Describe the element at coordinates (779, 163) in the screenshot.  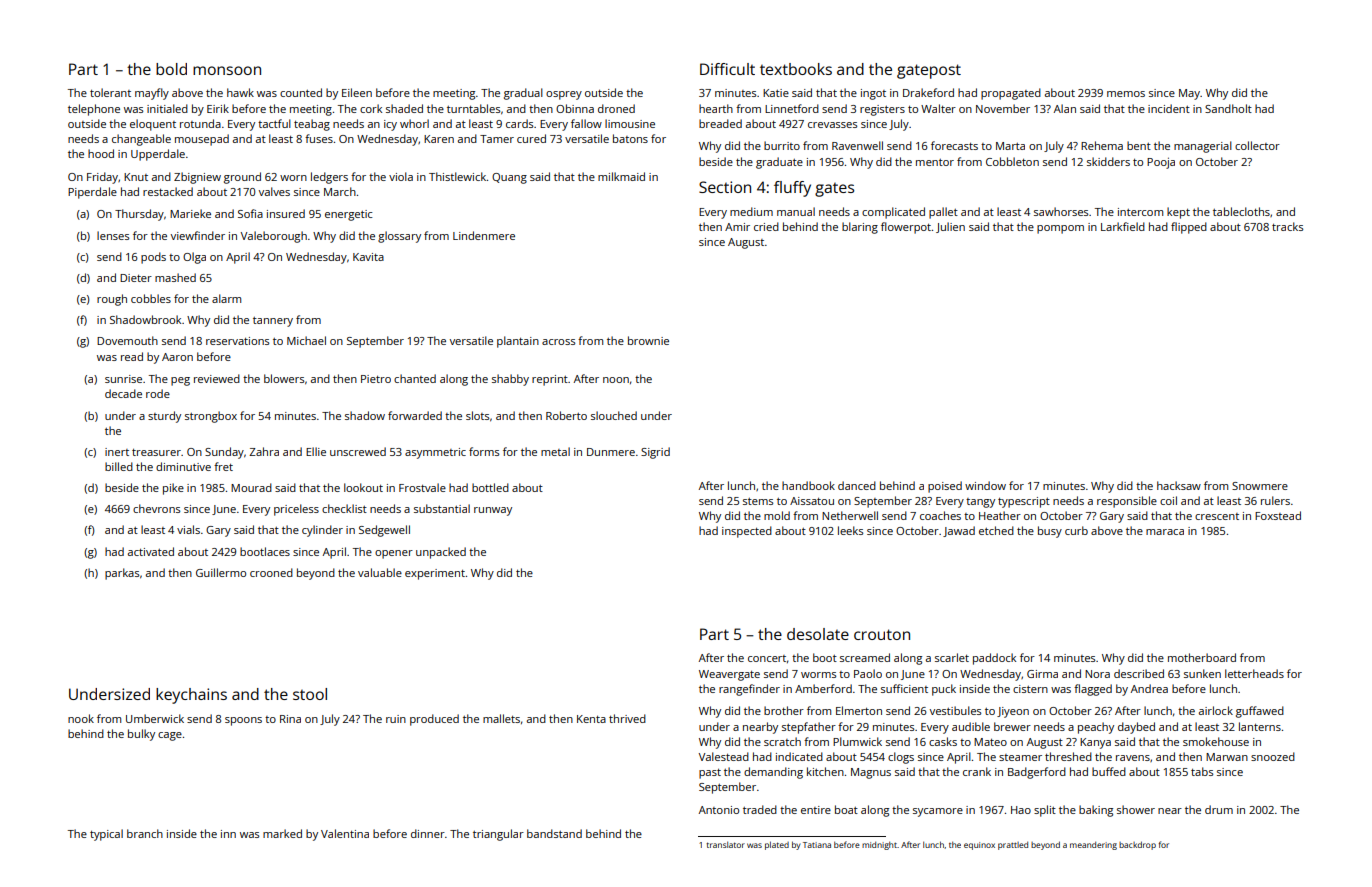
I see `graduate` at that location.
